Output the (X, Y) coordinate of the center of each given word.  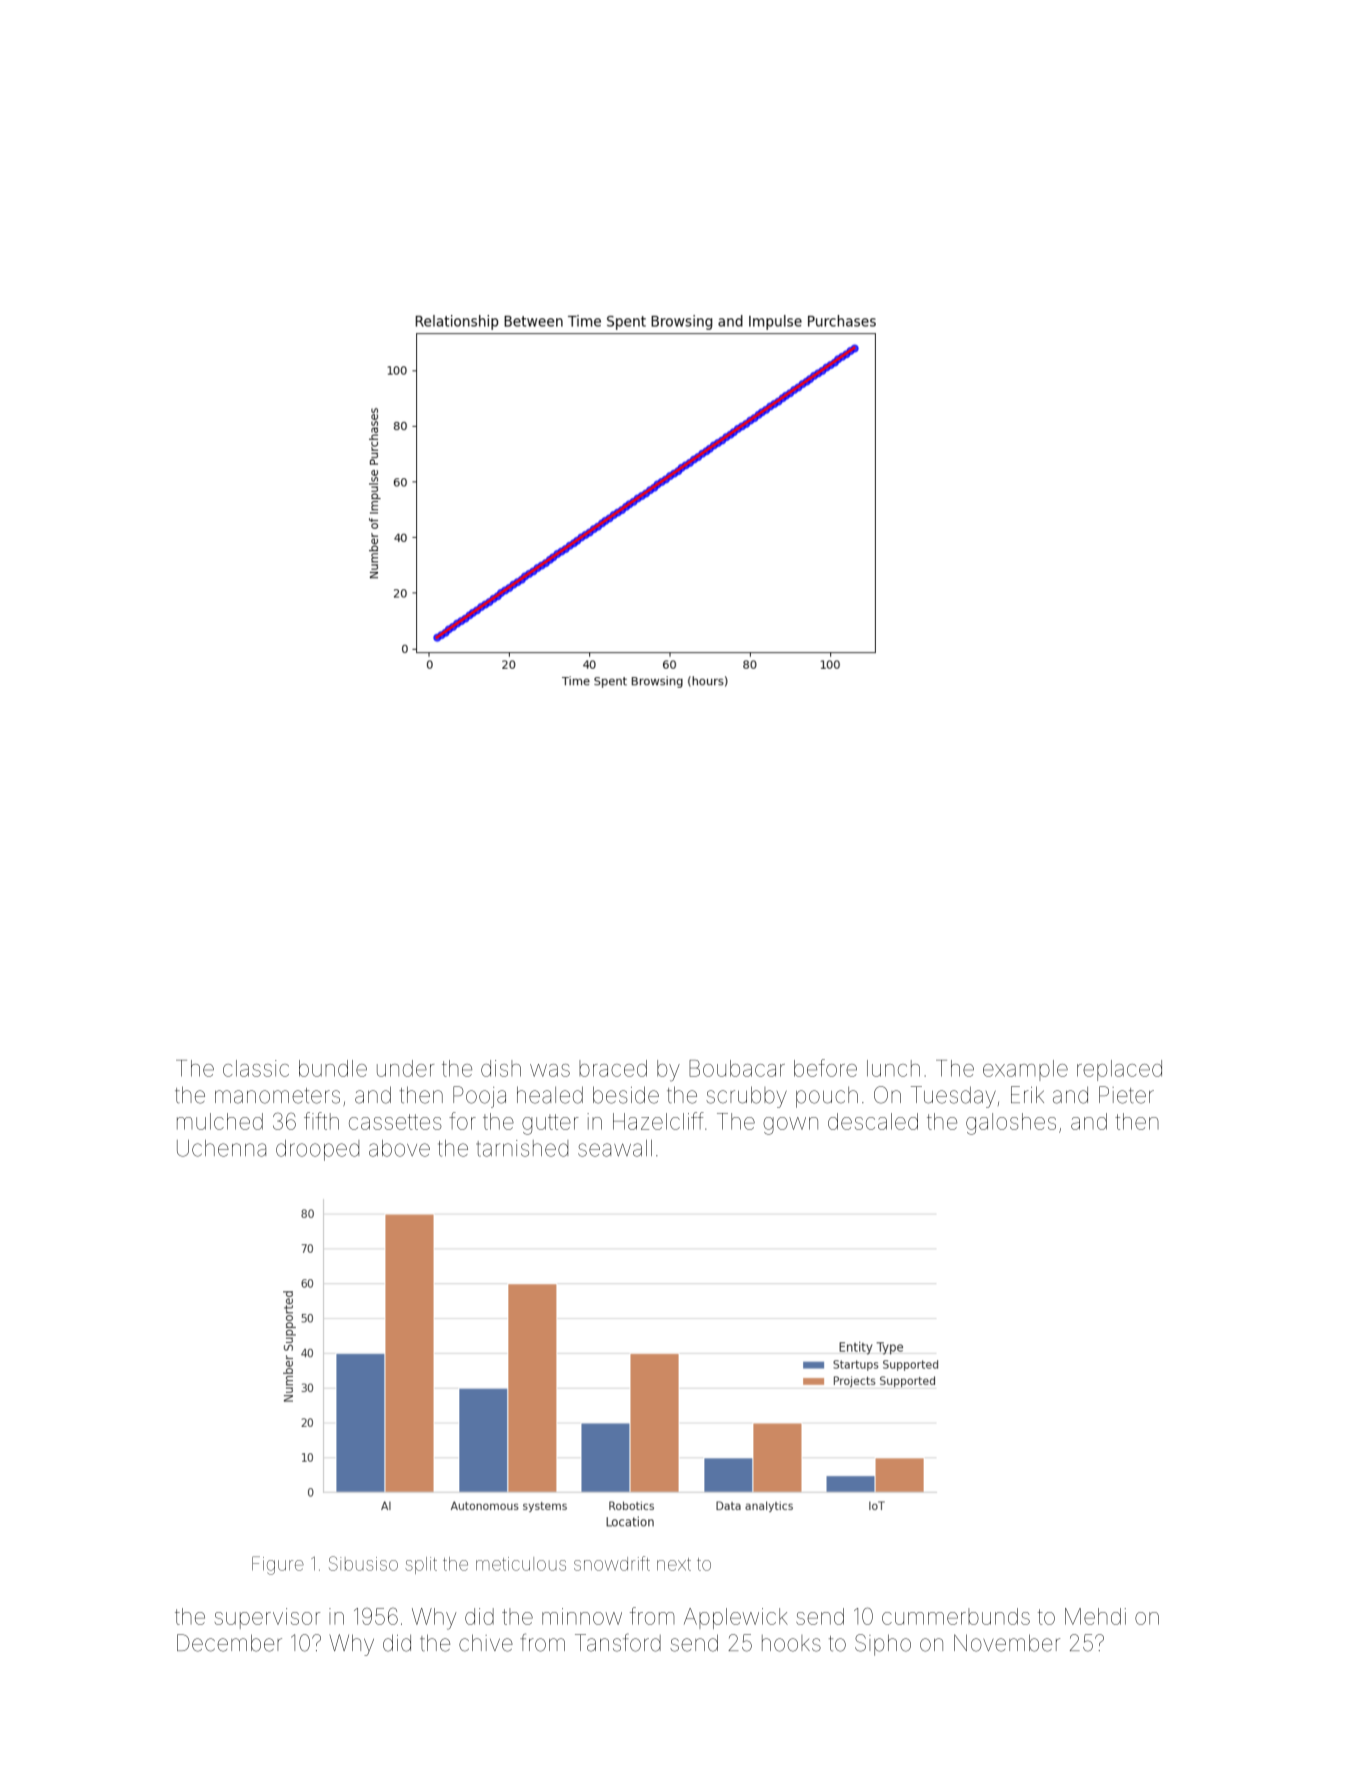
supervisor (267, 1618)
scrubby (746, 1097)
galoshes (1011, 1124)
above (399, 1148)
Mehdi (1095, 1616)
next (674, 1564)
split (421, 1565)
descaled (873, 1121)
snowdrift (612, 1563)
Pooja (479, 1097)
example (1025, 1070)
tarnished (522, 1148)
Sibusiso (363, 1563)
